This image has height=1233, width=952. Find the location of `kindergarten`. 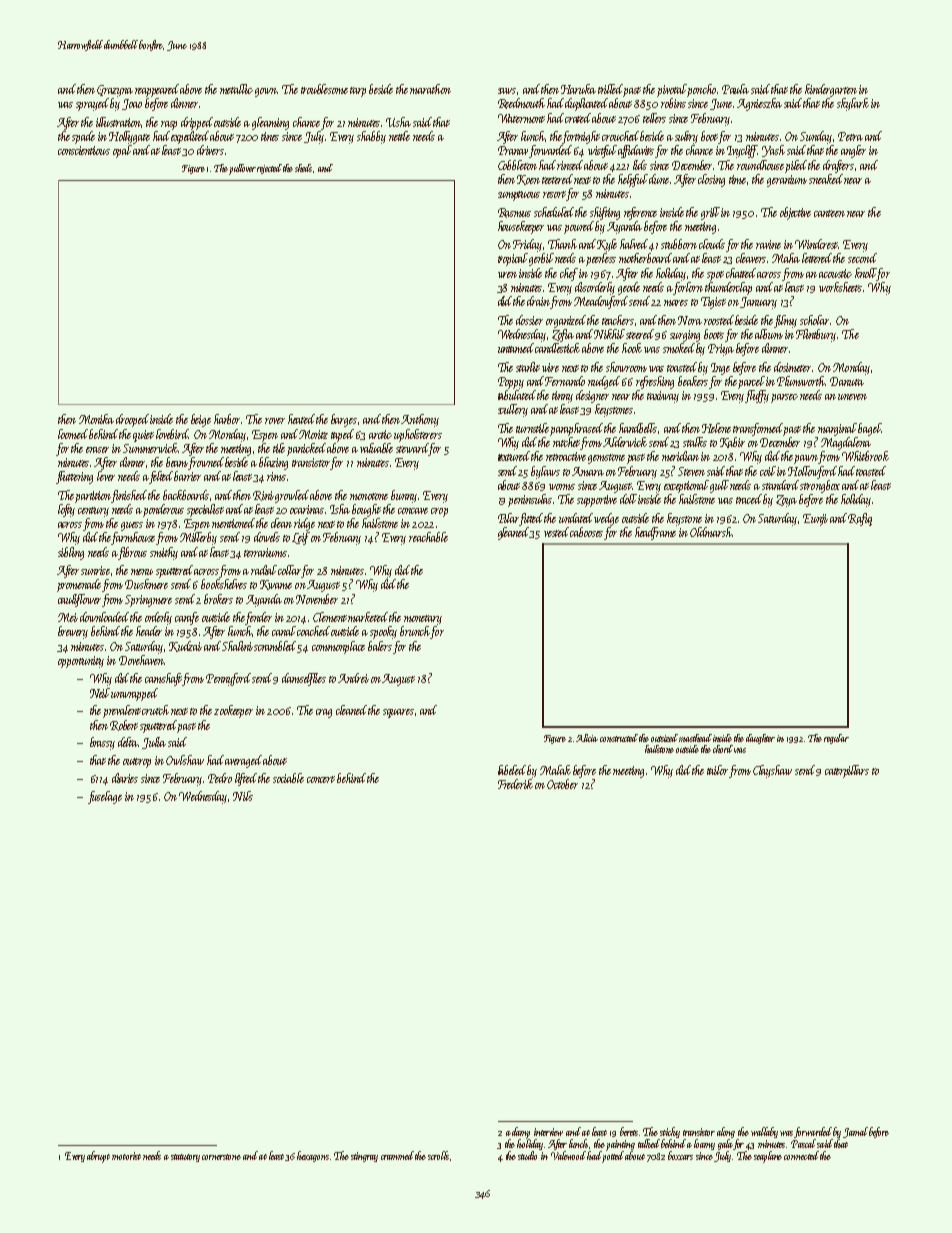

kindergarten is located at coordinates (831, 90).
